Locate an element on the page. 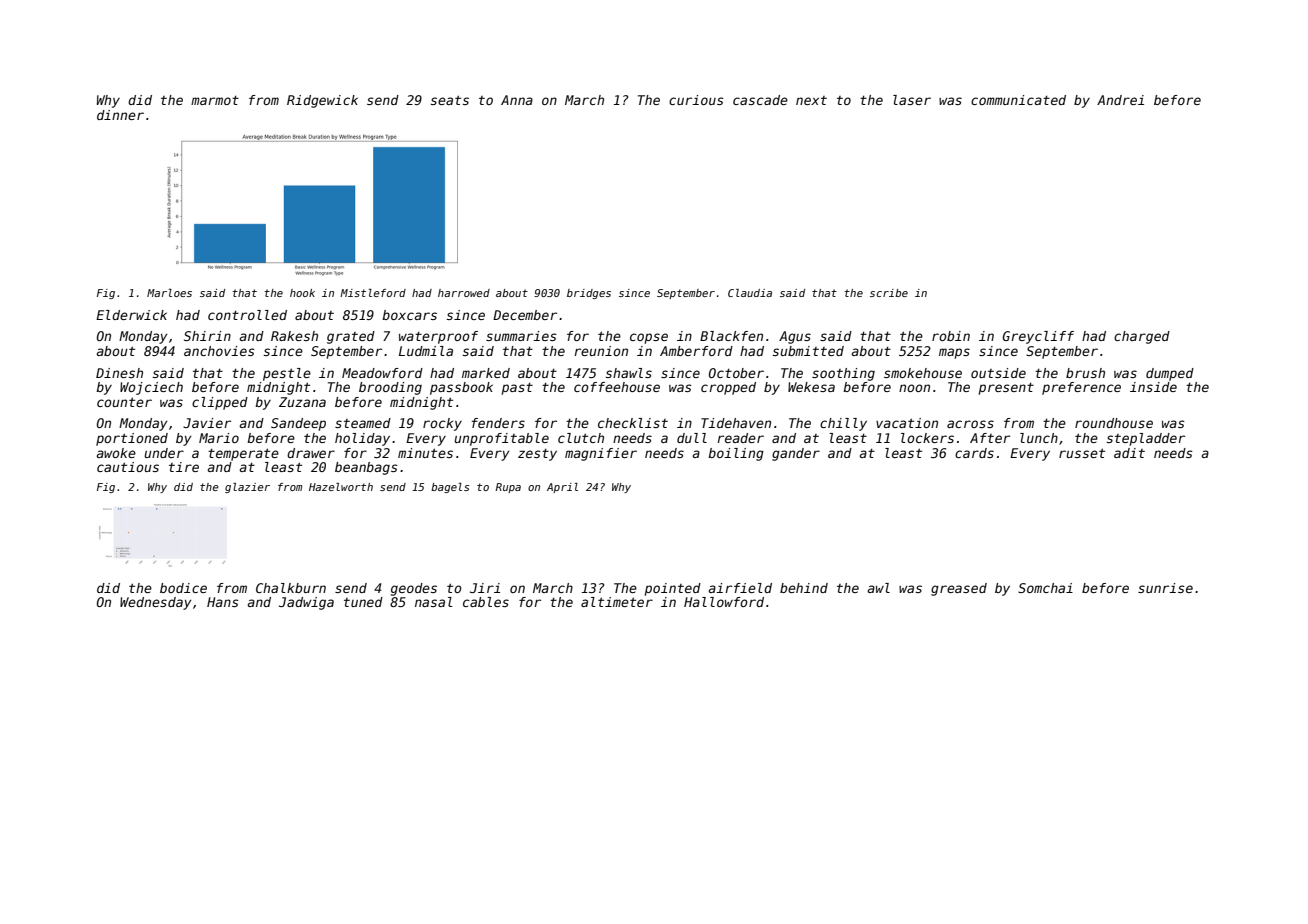 The height and width of the document is (924, 1308). glazier is located at coordinates (247, 488).
